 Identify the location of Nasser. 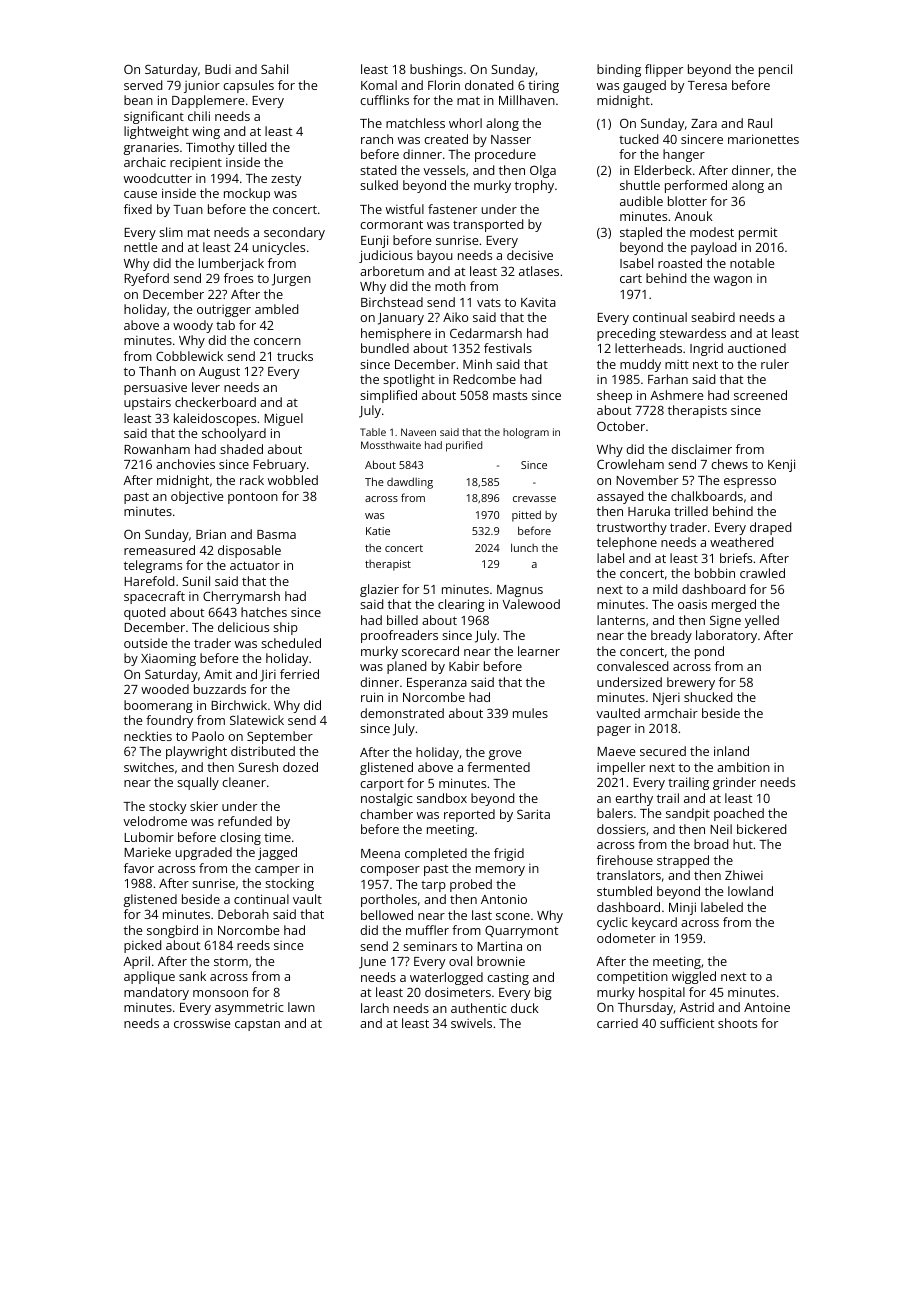
(511, 139).
